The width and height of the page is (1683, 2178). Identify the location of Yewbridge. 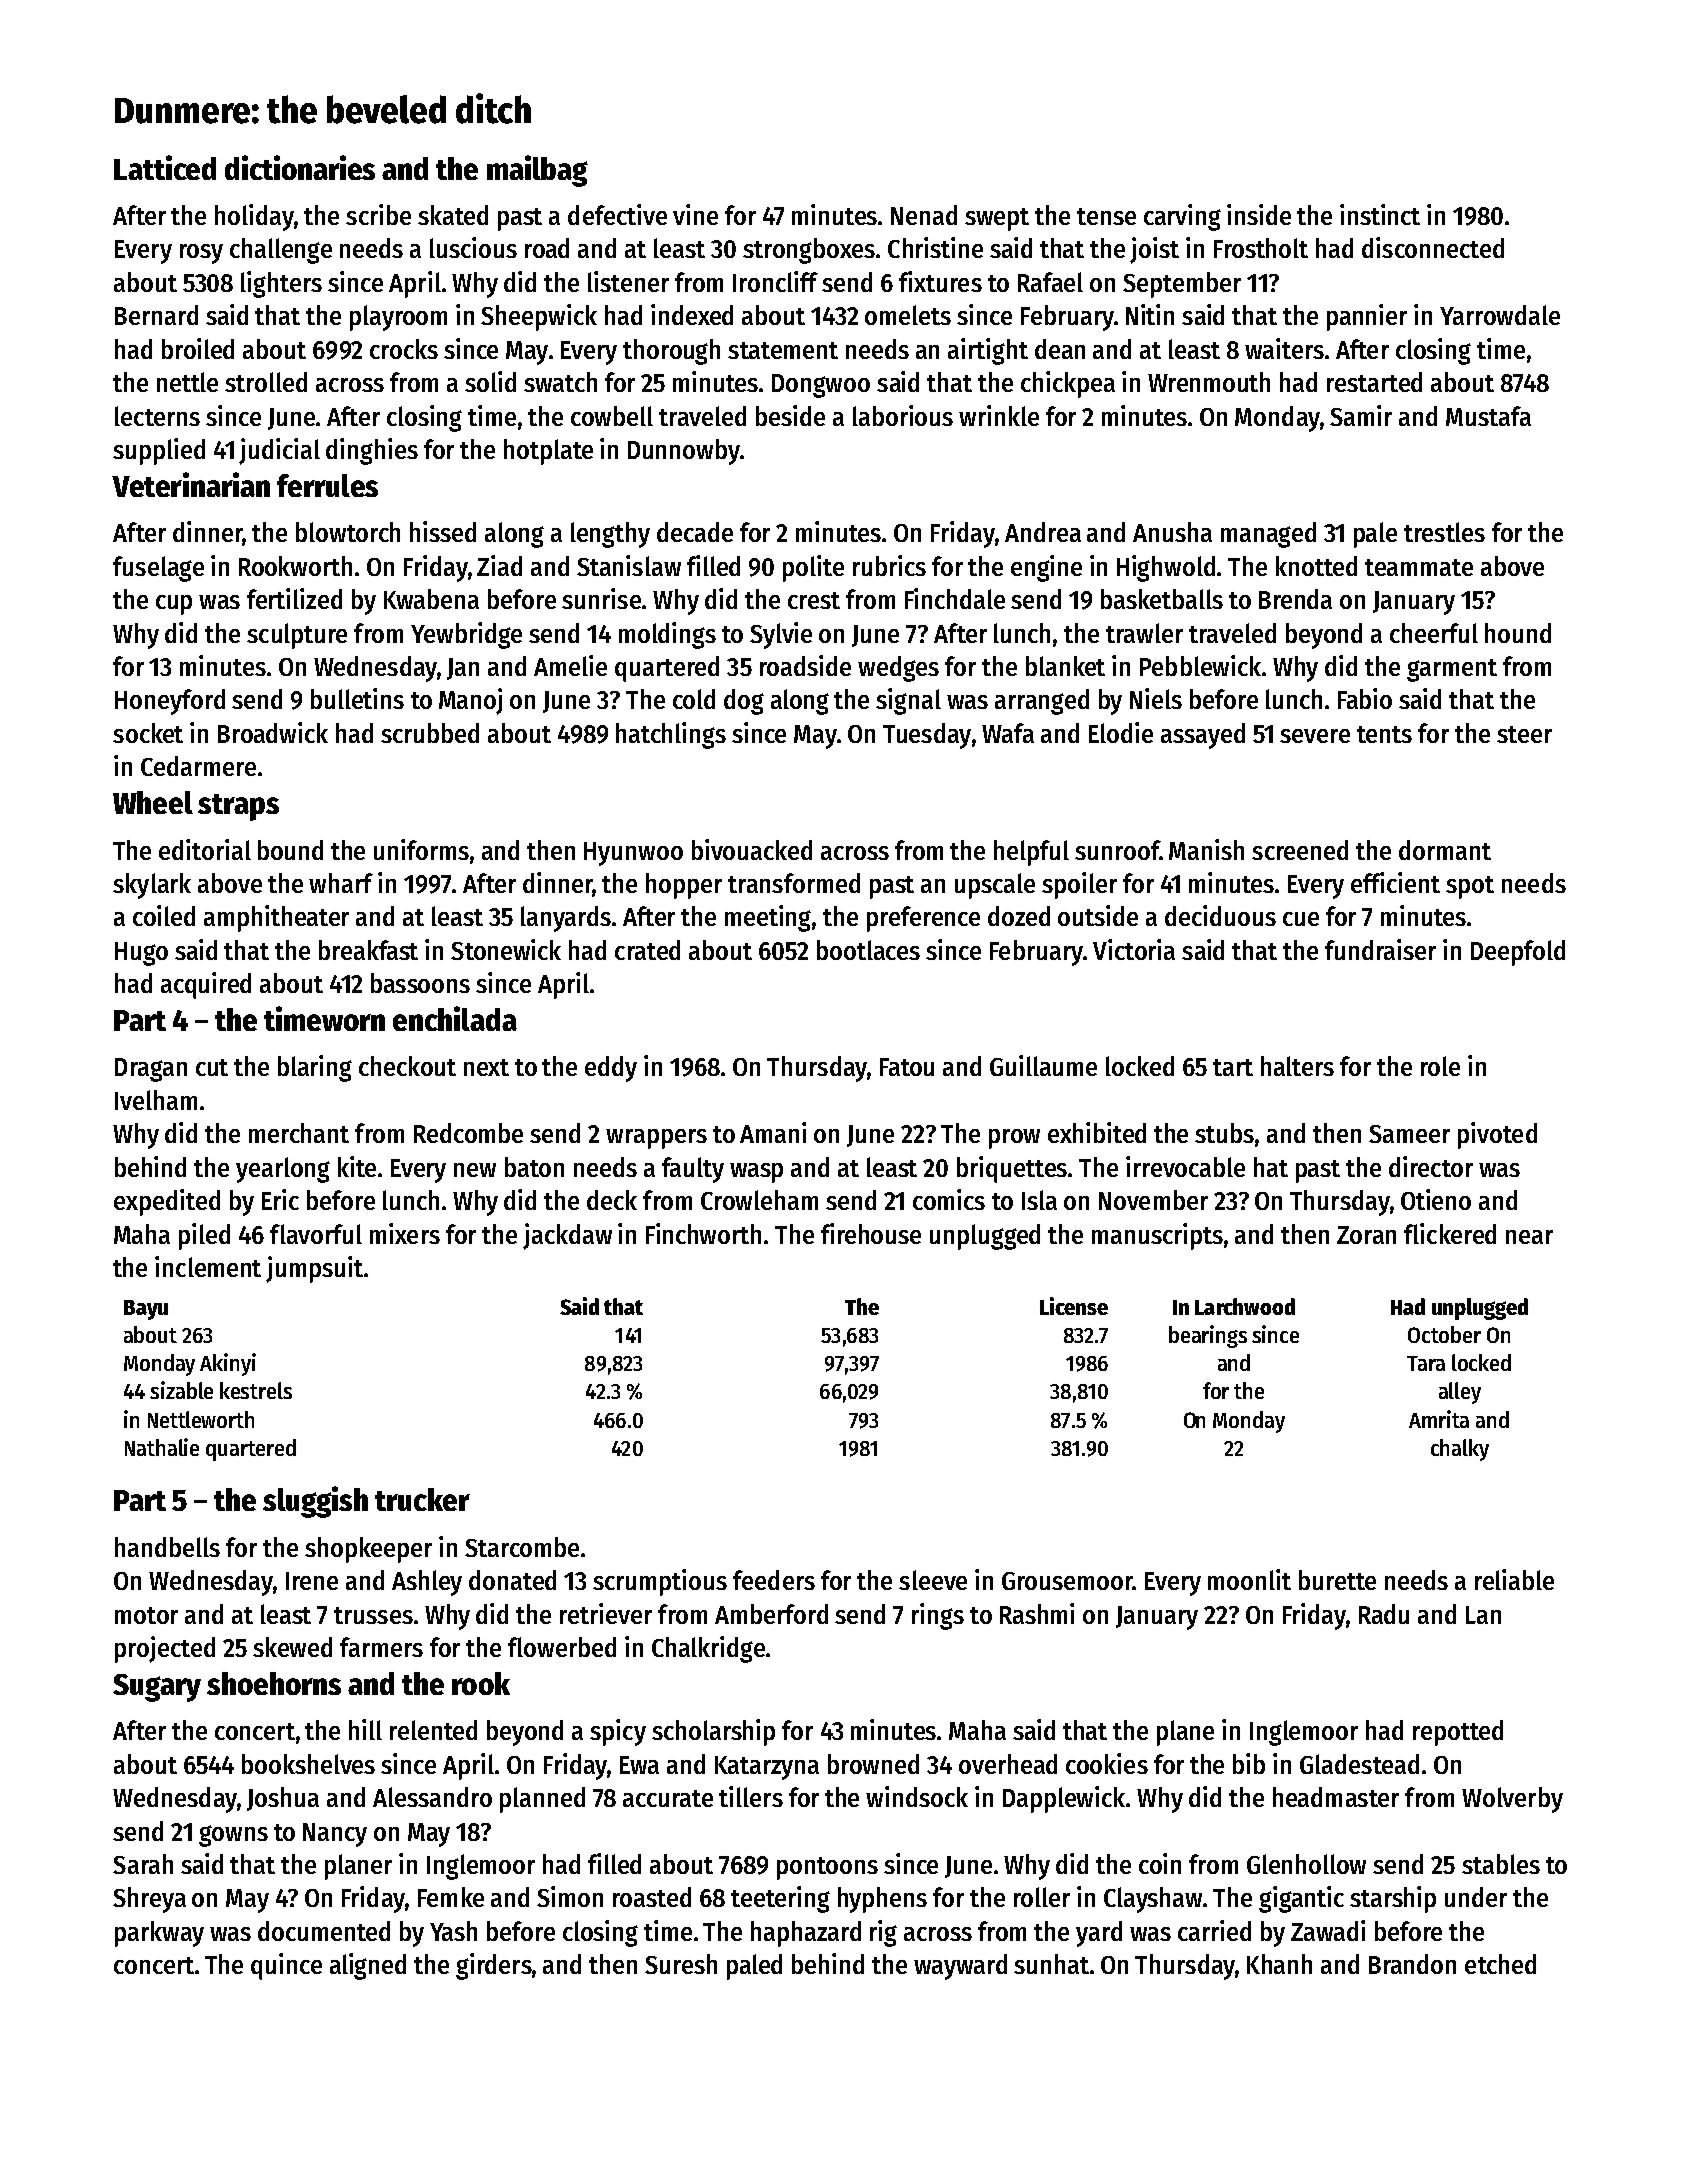
(466, 635).
